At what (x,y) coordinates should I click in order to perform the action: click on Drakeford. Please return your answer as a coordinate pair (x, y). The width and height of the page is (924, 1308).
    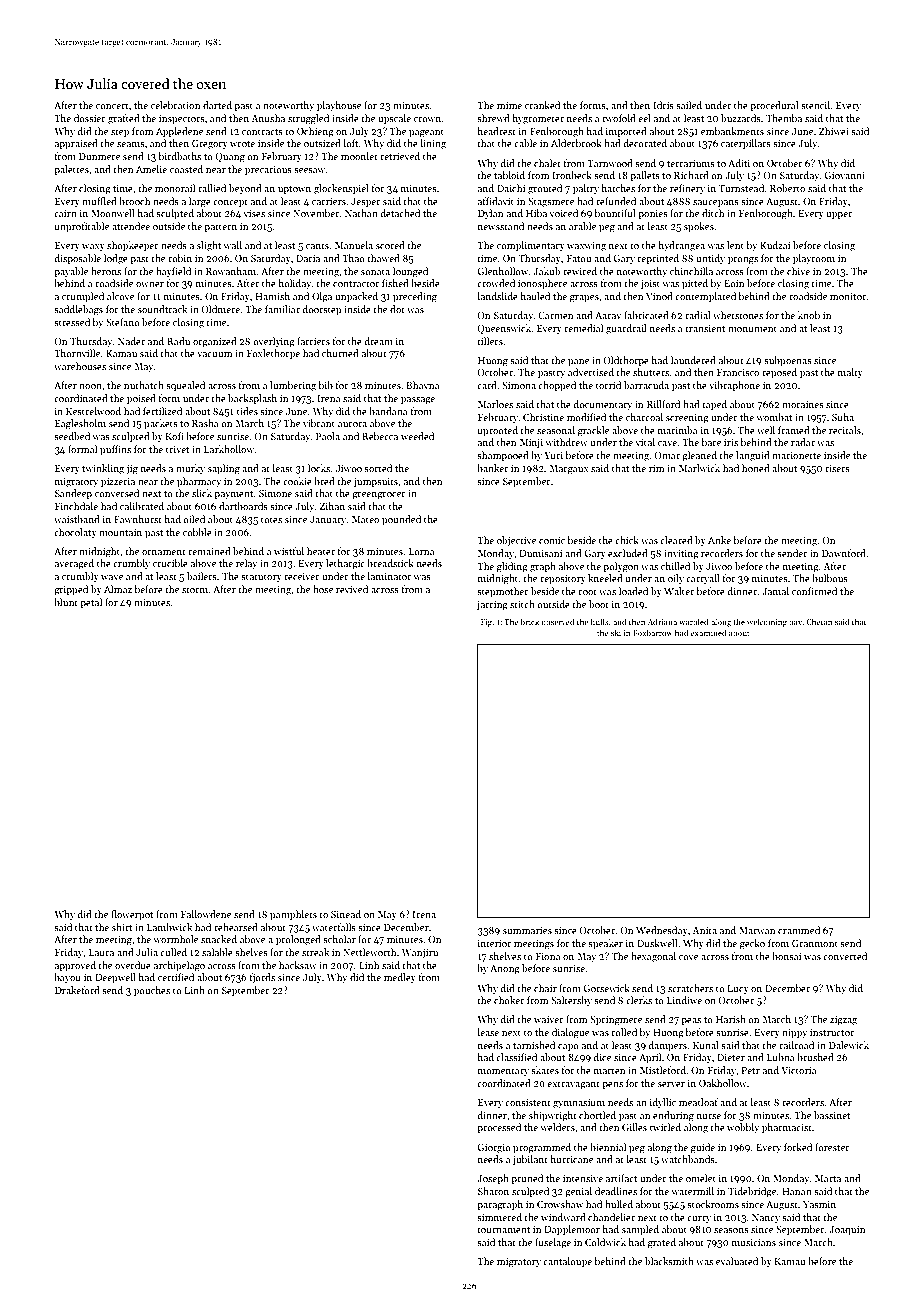
    Looking at the image, I should click on (77, 990).
